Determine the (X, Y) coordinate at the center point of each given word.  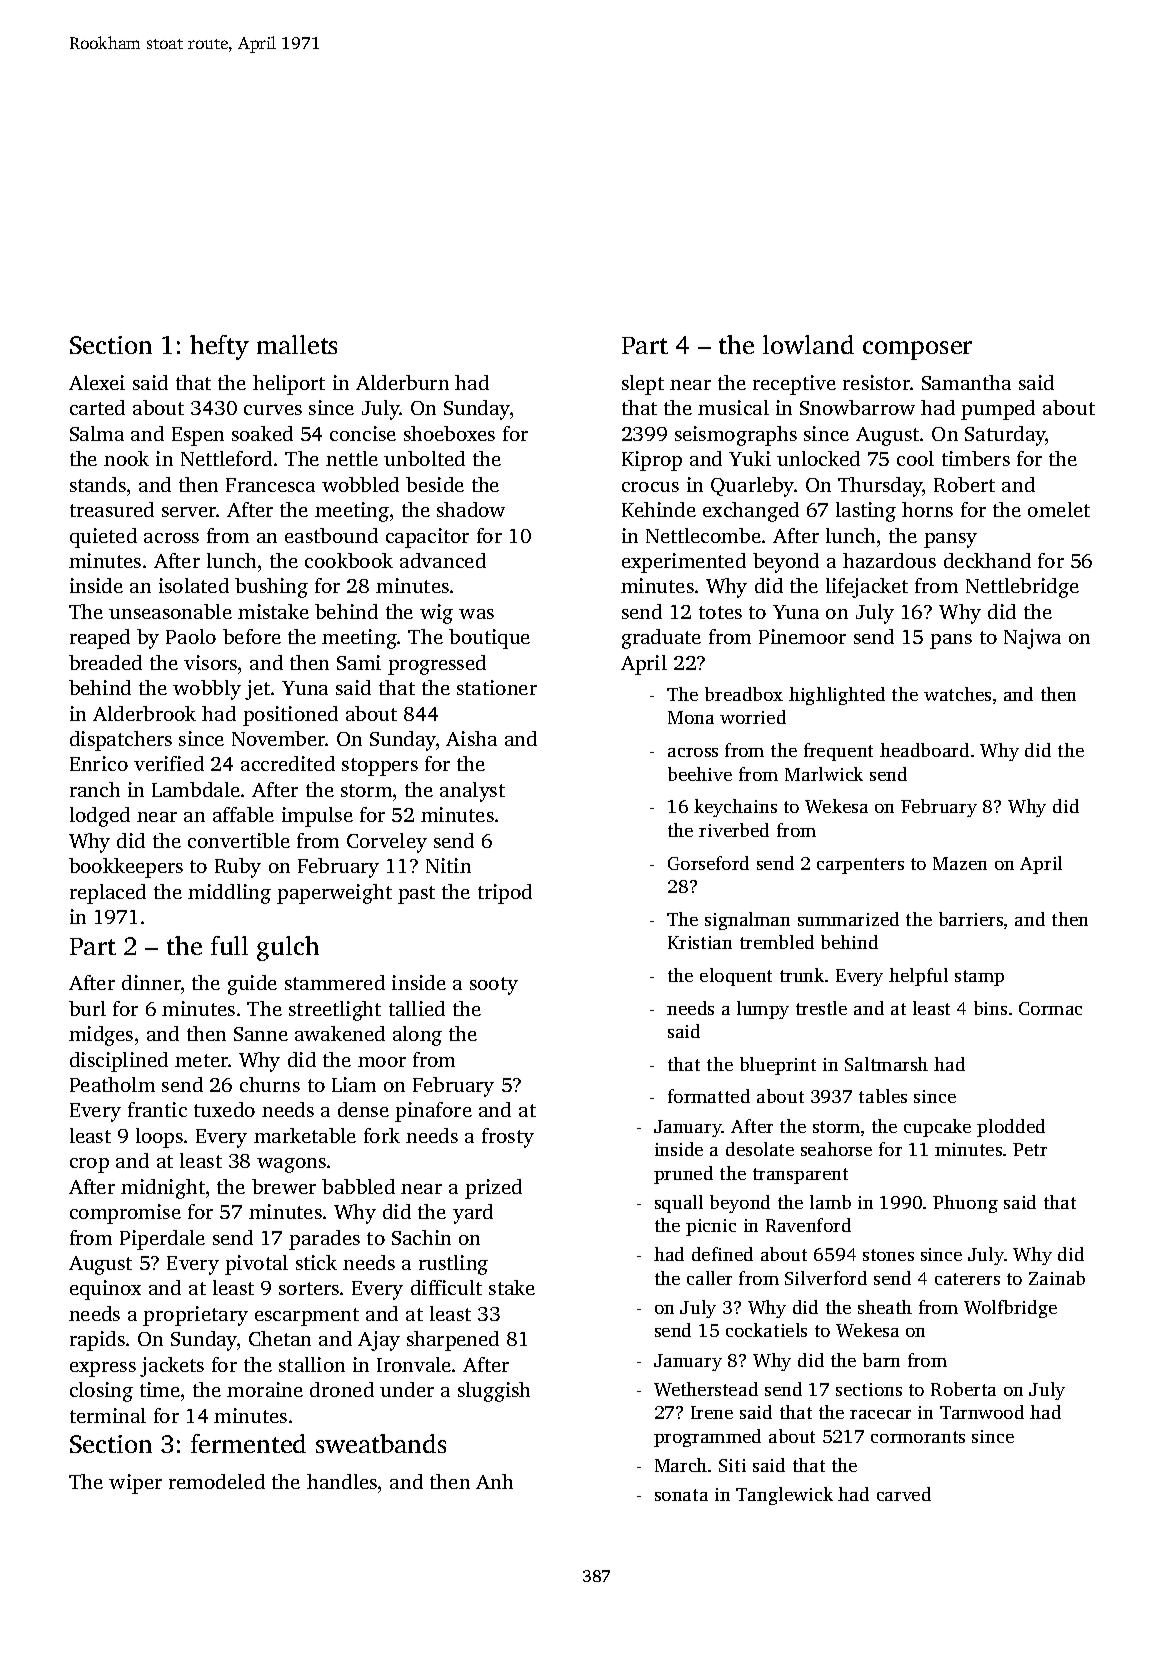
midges (101, 1036)
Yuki (750, 458)
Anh (494, 1481)
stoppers (380, 767)
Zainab (1057, 1278)
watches (957, 694)
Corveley (387, 843)
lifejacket (867, 588)
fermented (248, 1443)
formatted (709, 1096)
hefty (219, 347)
